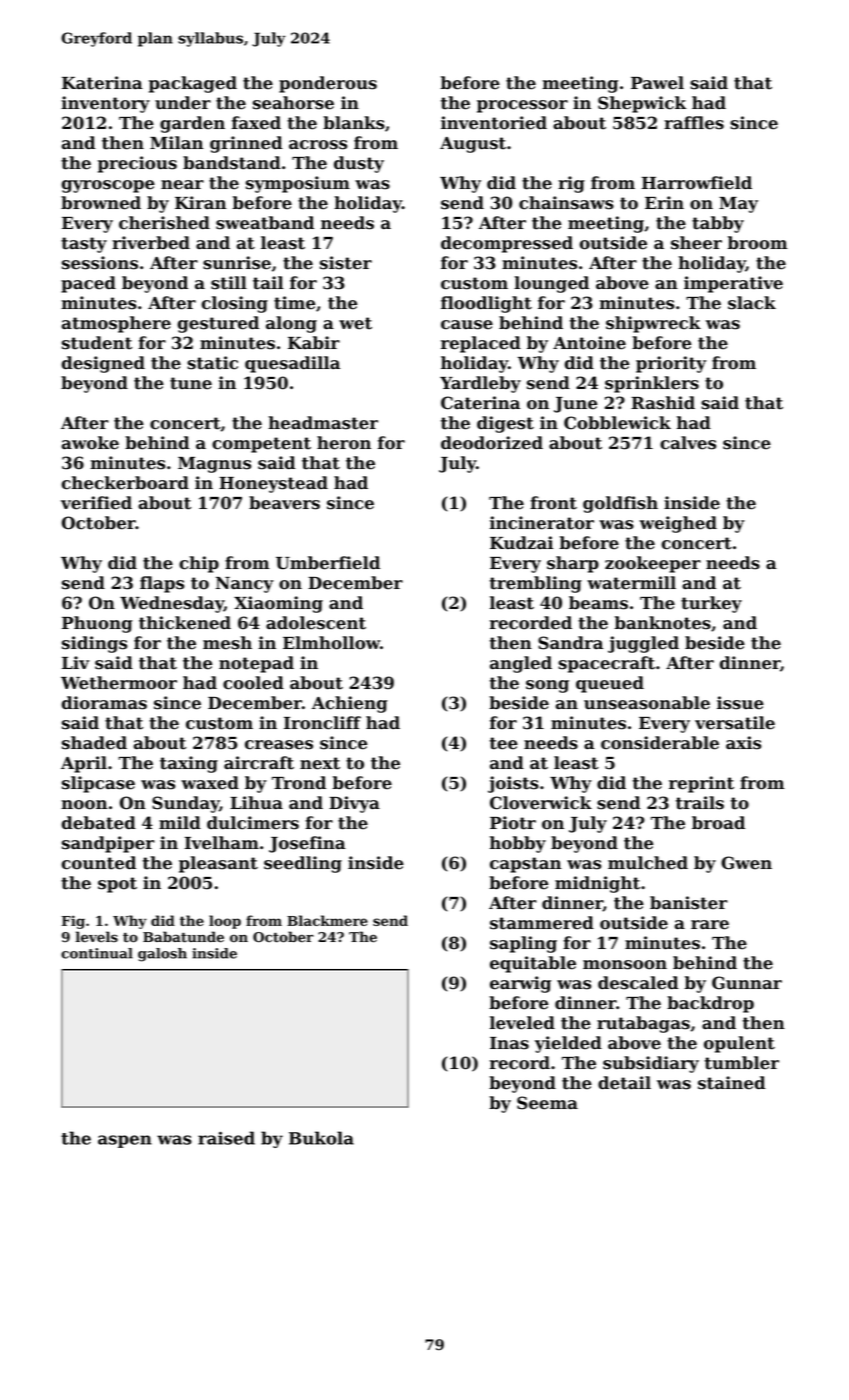 The width and height of the document is (849, 1400). What do you see at coordinates (610, 684) in the document?
I see `queued` at bounding box center [610, 684].
